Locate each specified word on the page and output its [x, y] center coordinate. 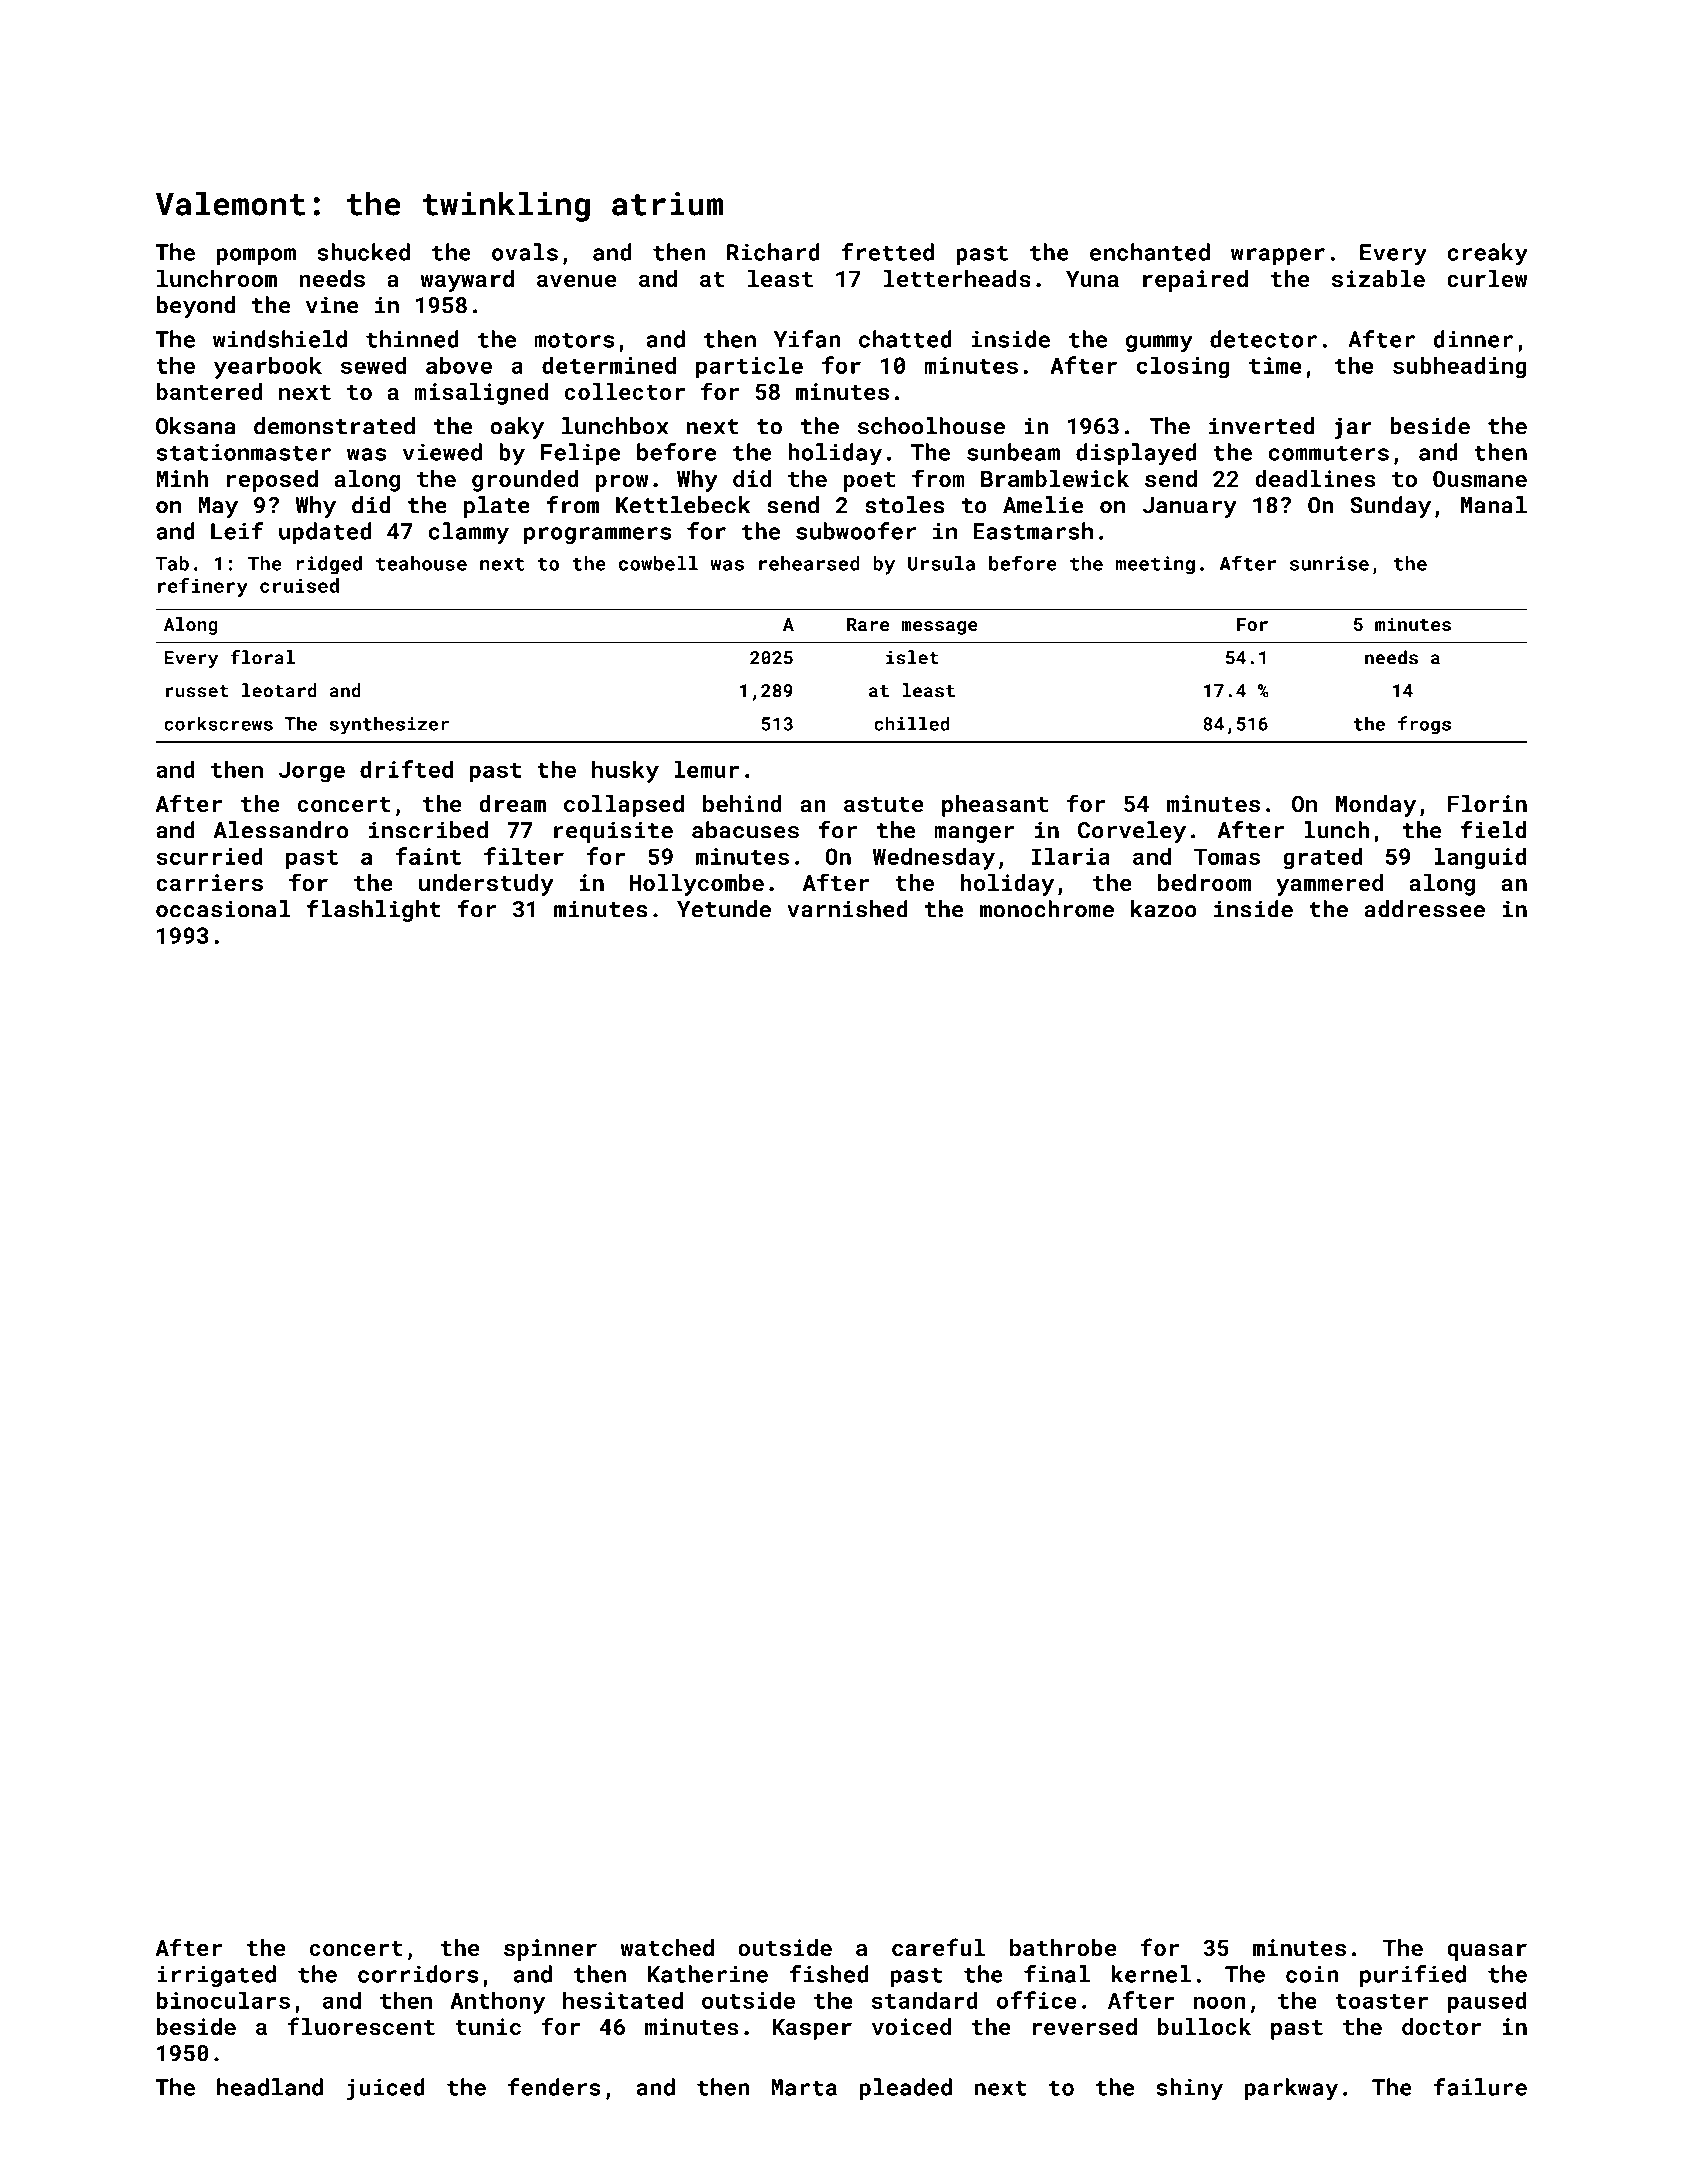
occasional [223, 909]
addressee [1425, 909]
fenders [554, 2087]
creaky [1487, 254]
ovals [525, 252]
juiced [386, 2089]
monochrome [1047, 909]
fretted [887, 252]
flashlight [374, 911]
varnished [847, 909]
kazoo [1164, 909]
